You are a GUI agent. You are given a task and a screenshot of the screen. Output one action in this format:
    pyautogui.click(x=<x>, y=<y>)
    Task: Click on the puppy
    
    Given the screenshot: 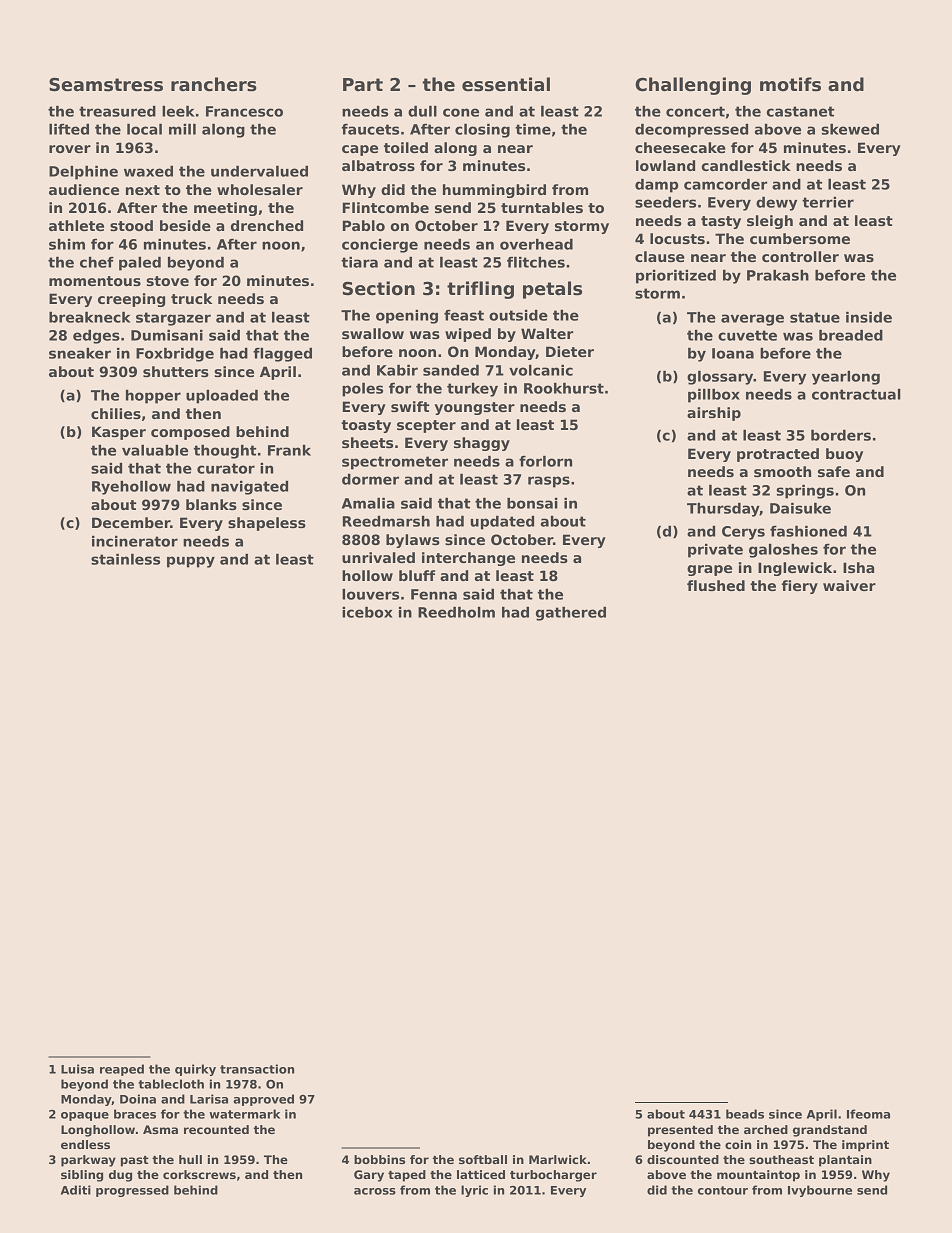 What is the action you would take?
    pyautogui.click(x=191, y=562)
